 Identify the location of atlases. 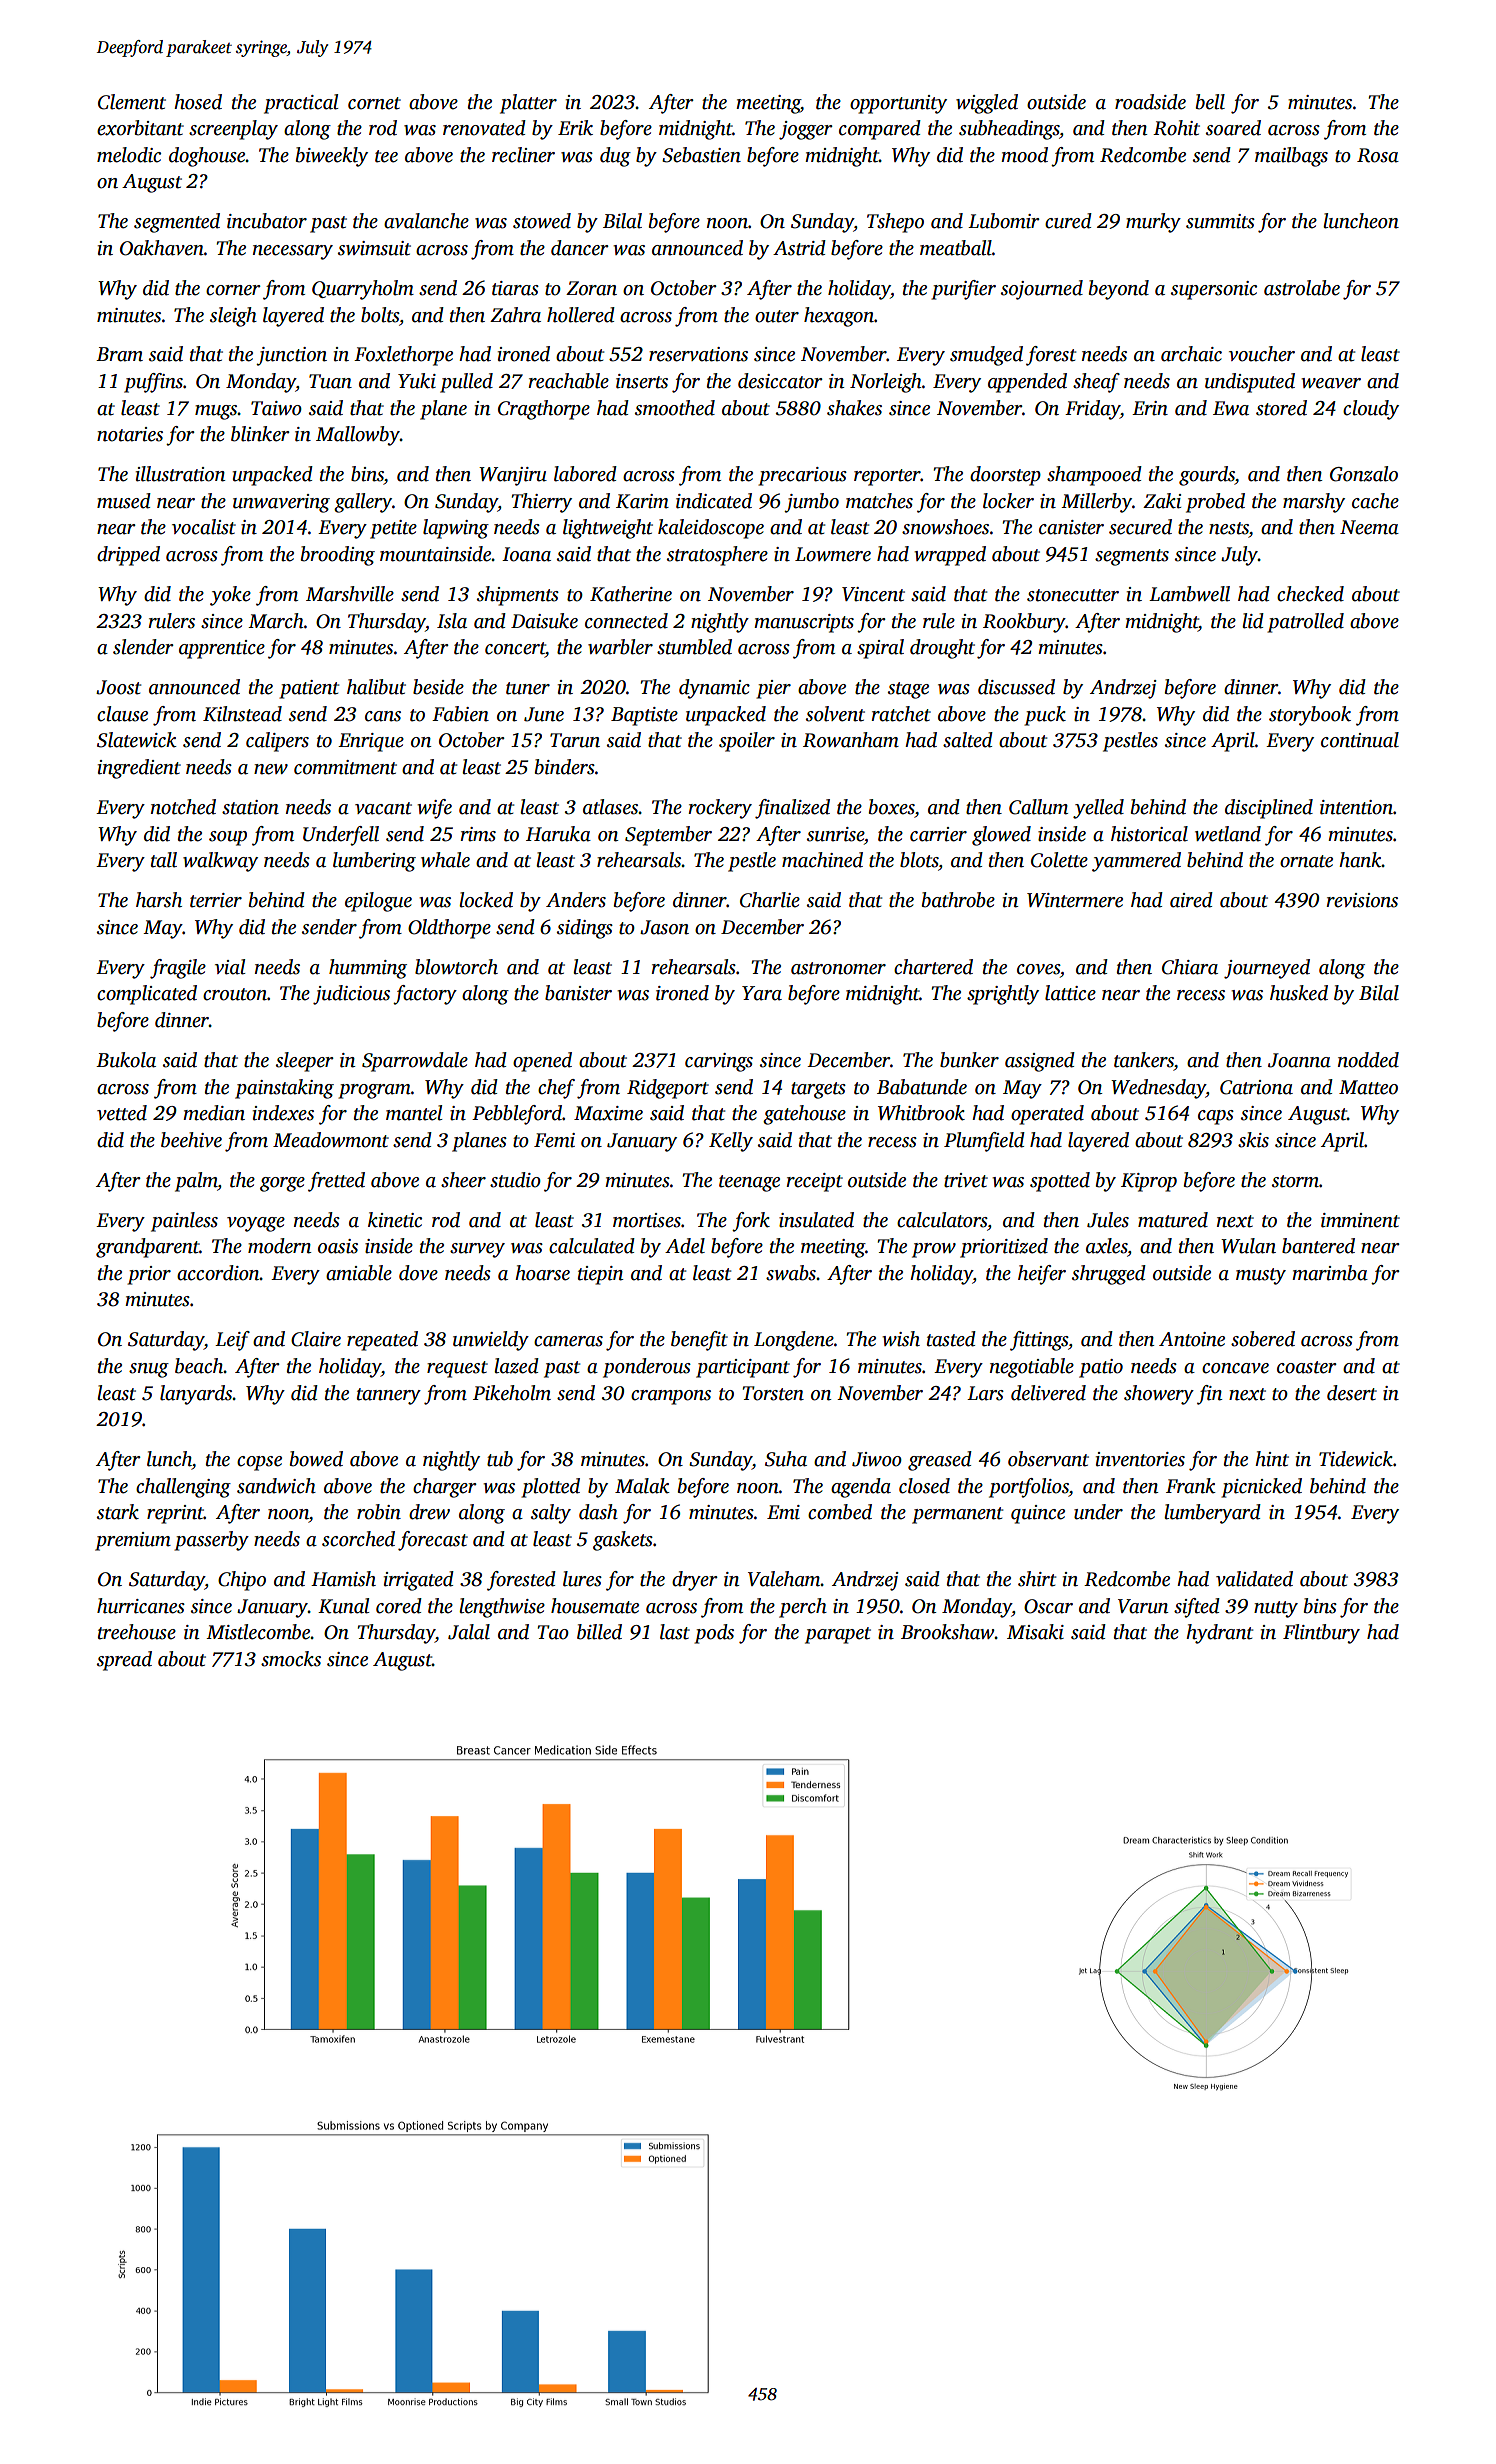
(611, 807).
